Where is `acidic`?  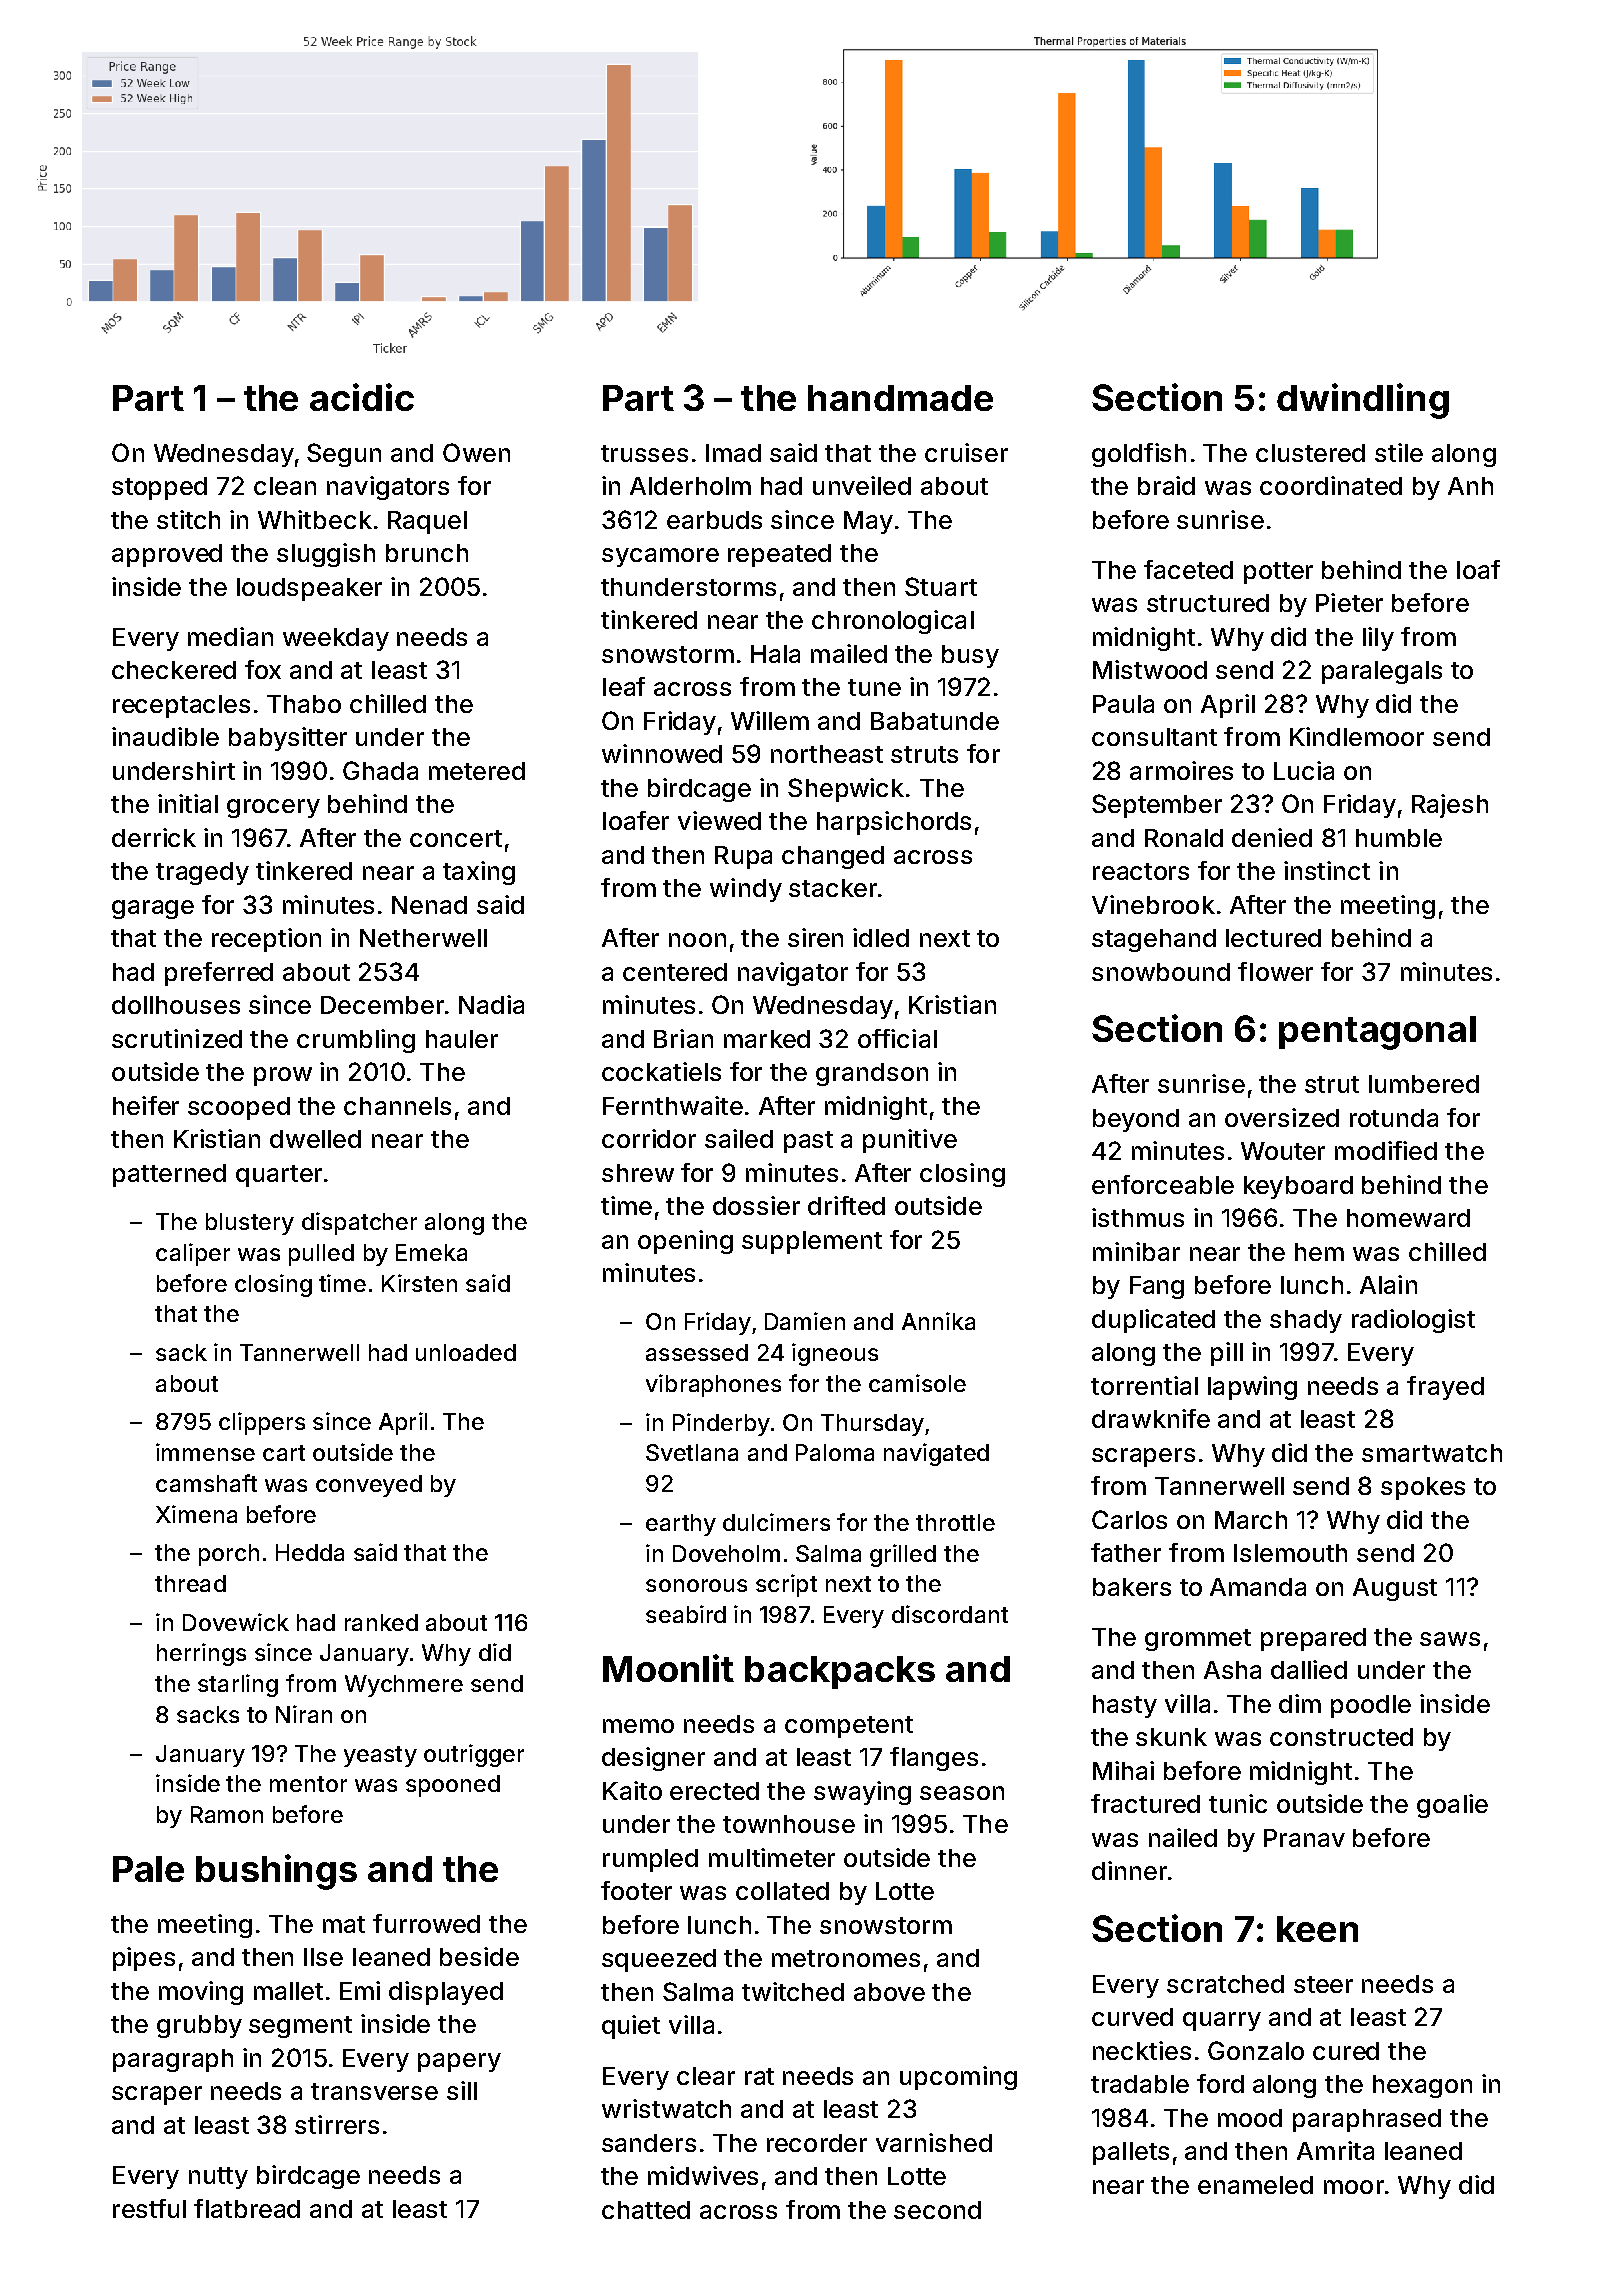
acidic is located at coordinates (362, 397).
